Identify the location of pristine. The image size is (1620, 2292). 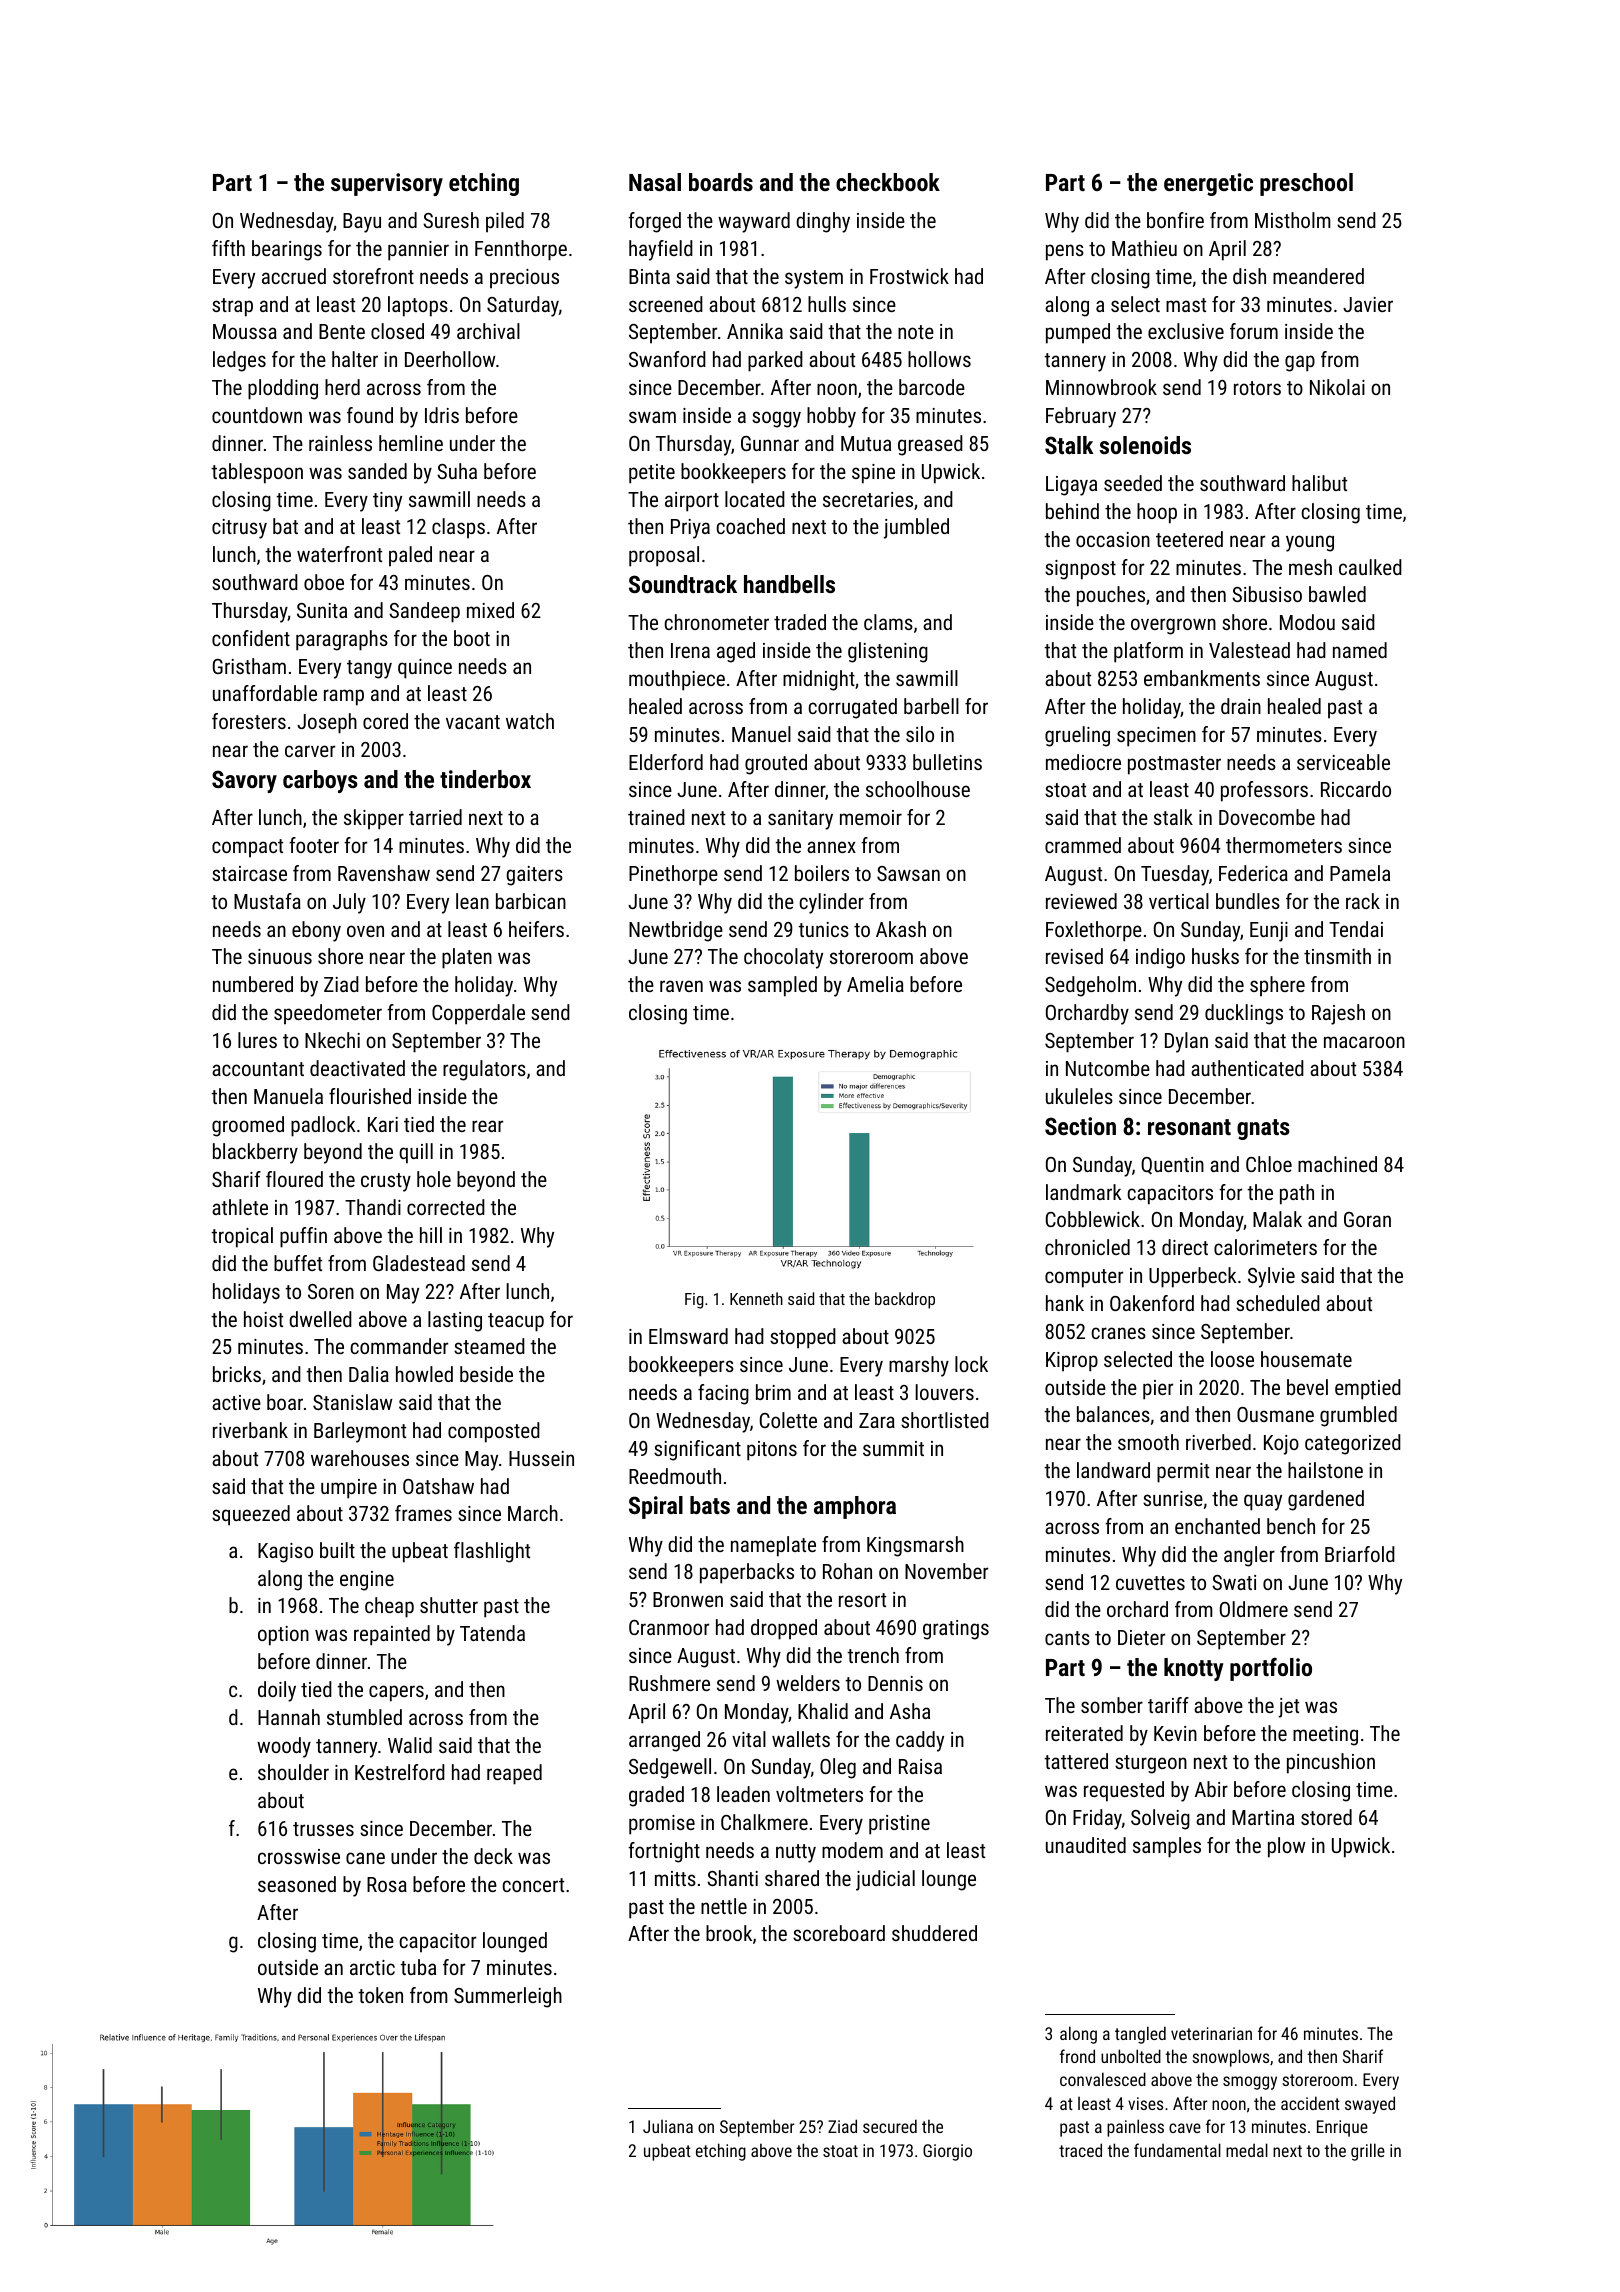
(899, 1825).
